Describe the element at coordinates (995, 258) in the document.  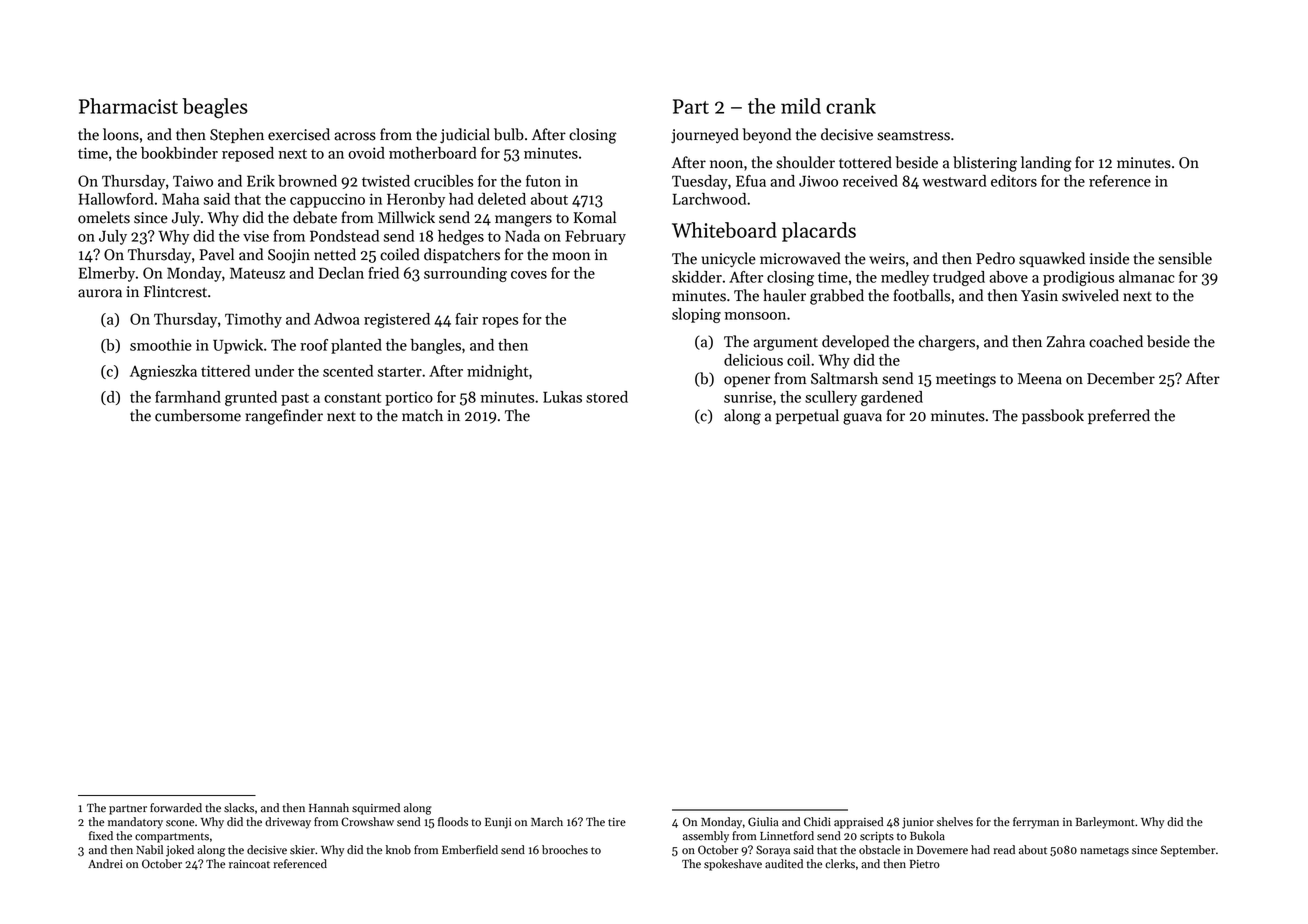
I see `Pedro` at that location.
